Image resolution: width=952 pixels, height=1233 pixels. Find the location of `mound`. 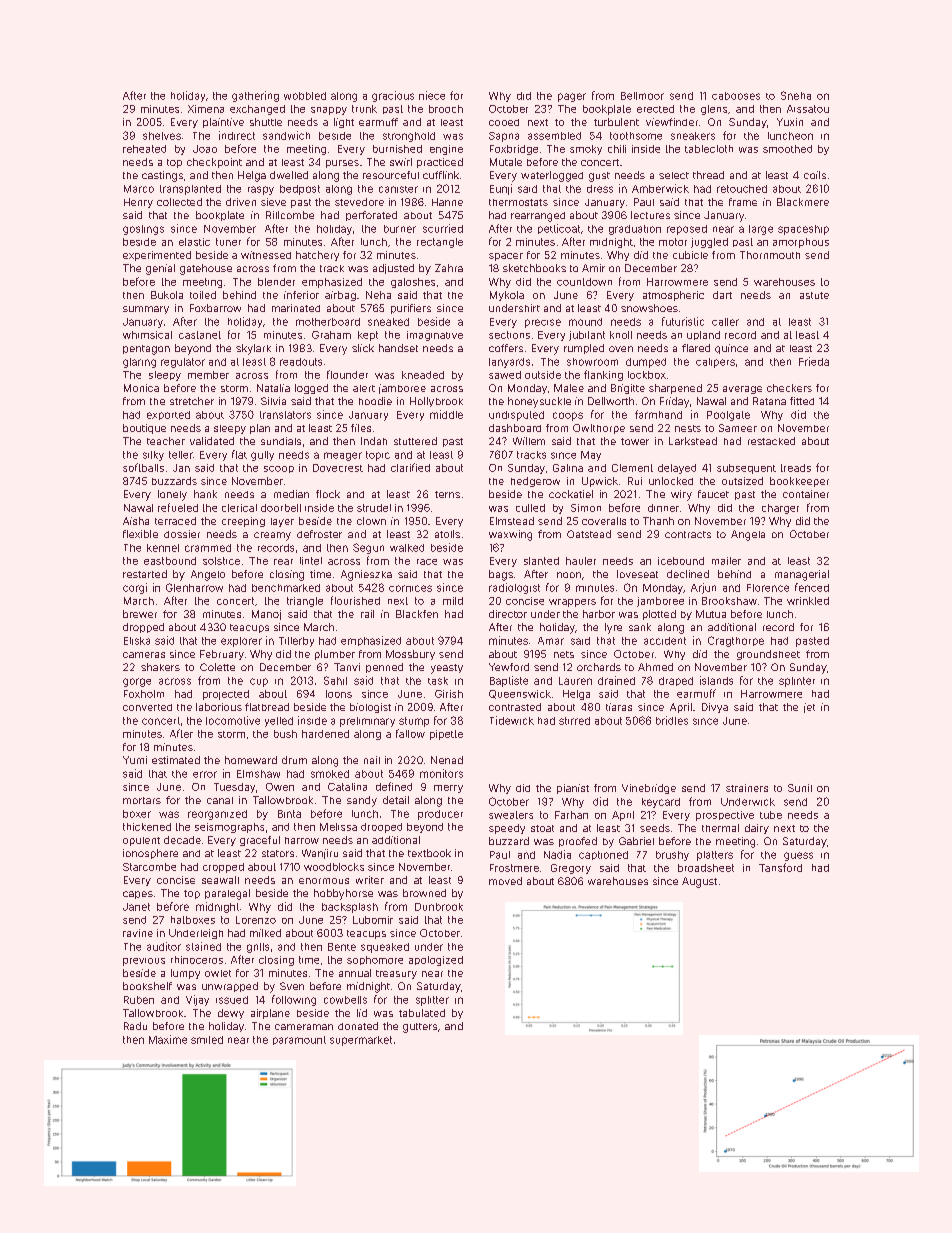

mound is located at coordinates (585, 322).
